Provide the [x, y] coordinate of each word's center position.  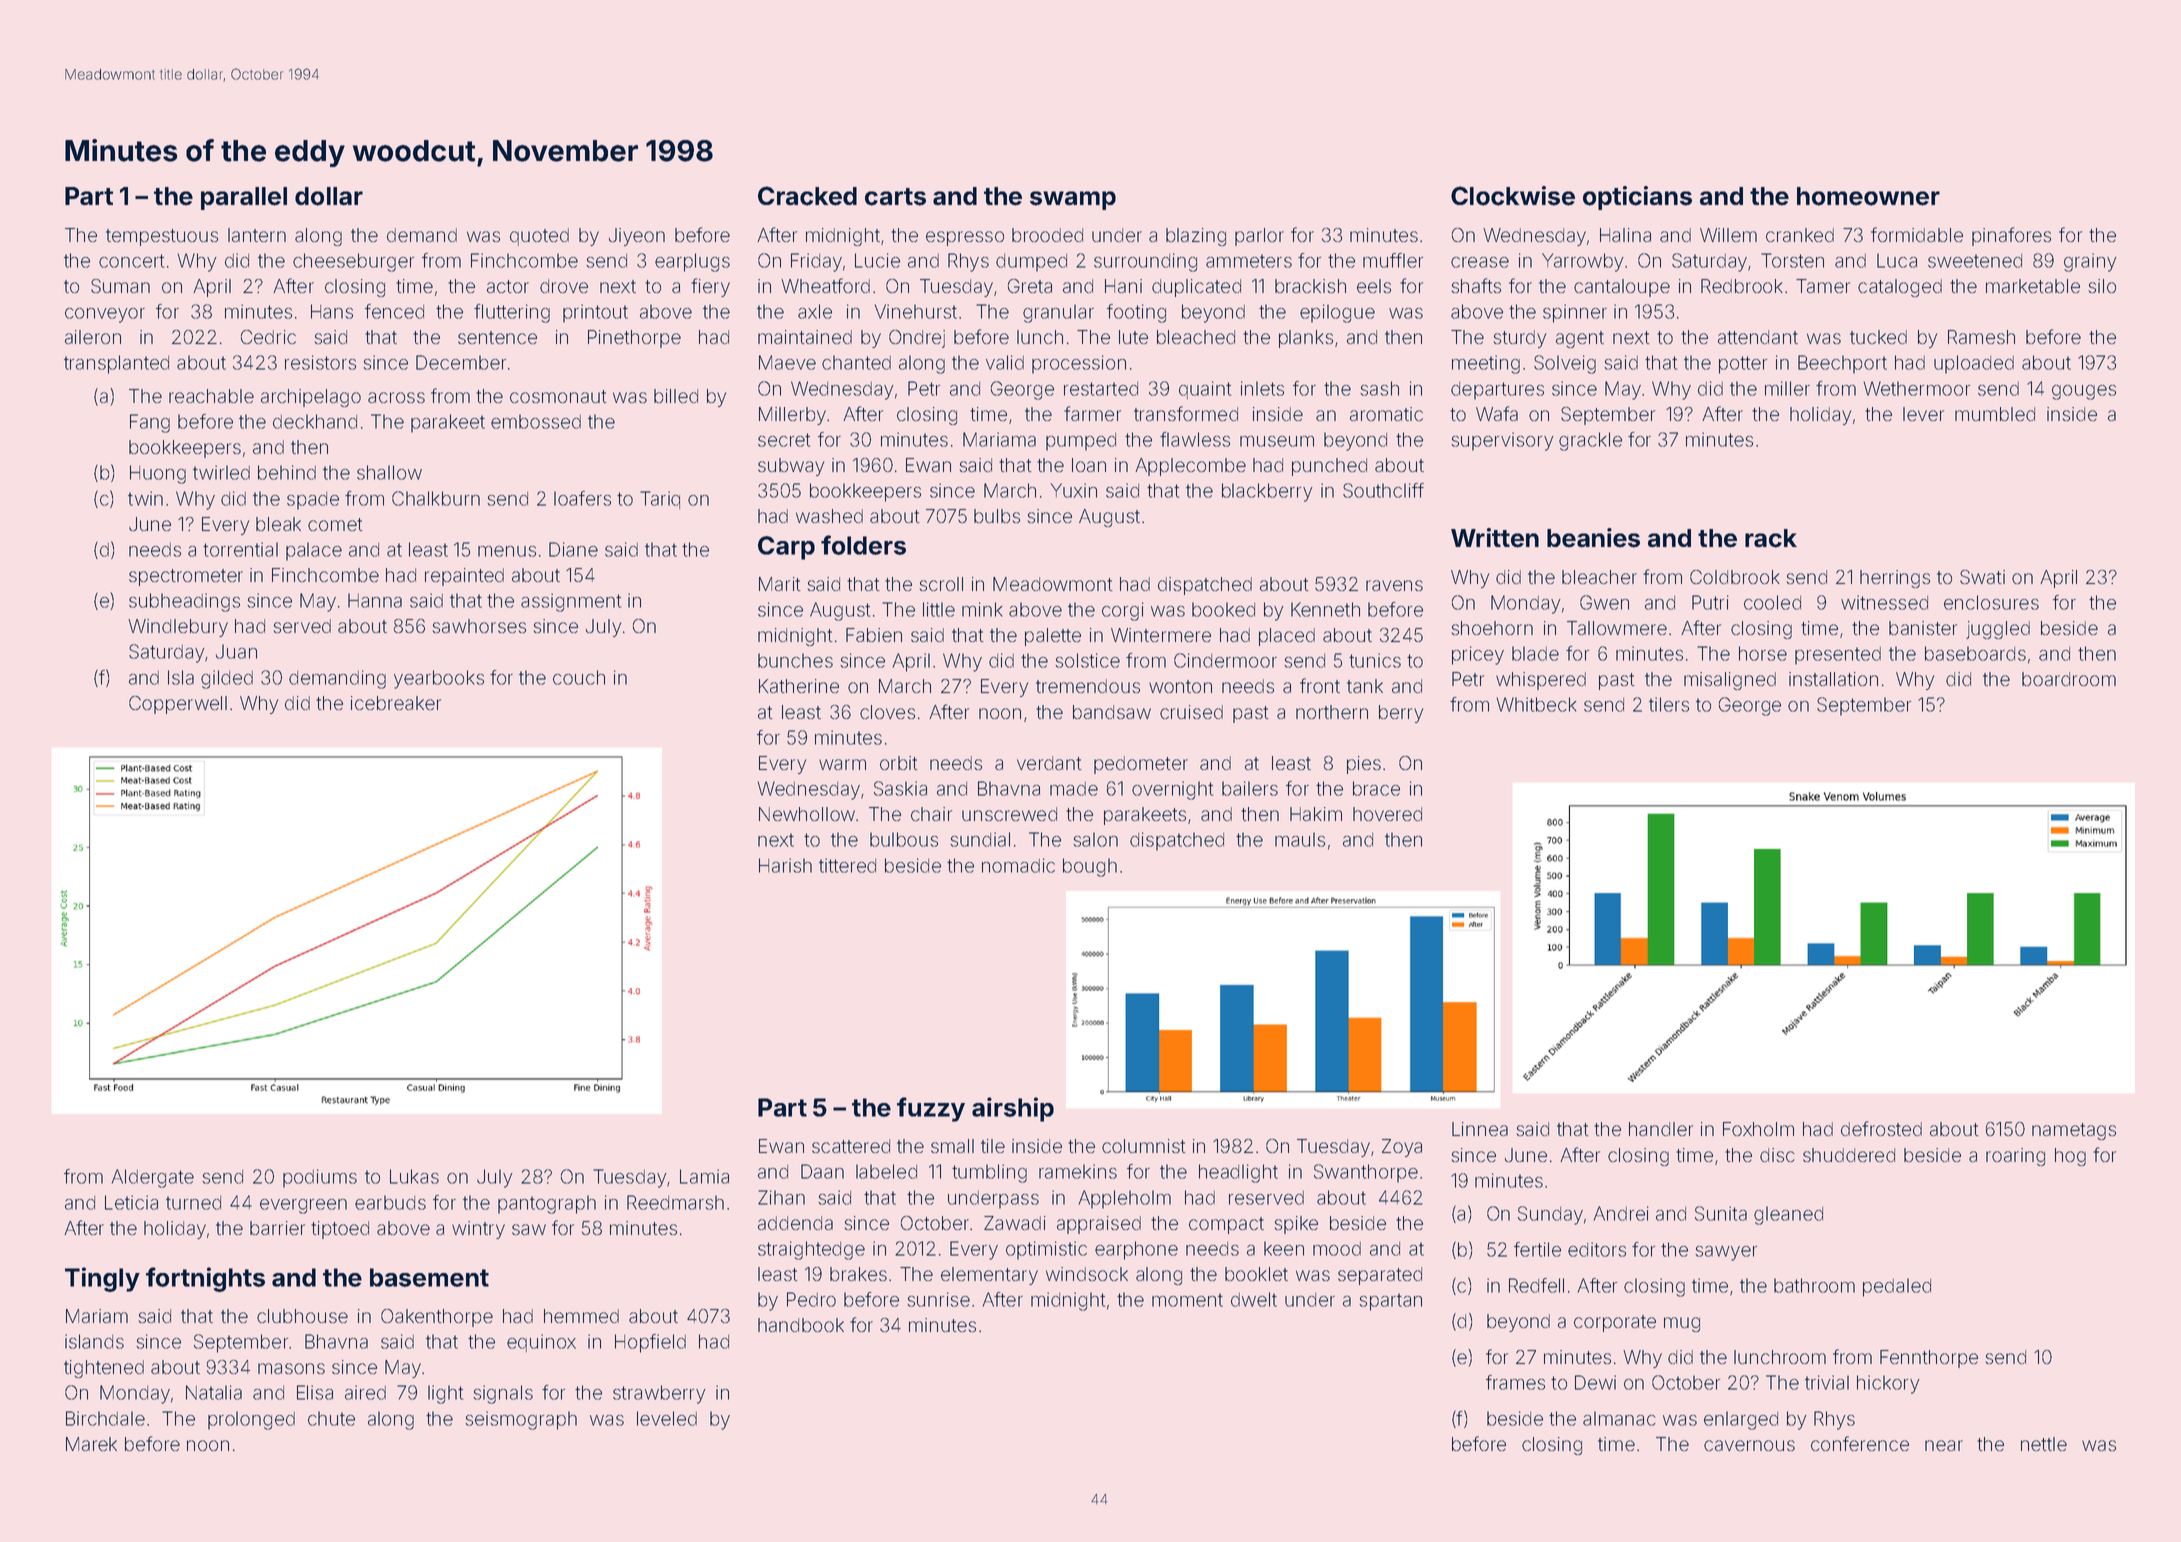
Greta [1030, 286]
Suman [120, 286]
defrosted [1881, 1128]
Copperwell [178, 705]
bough [1090, 867]
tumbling [989, 1173]
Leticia [131, 1202]
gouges [2084, 392]
